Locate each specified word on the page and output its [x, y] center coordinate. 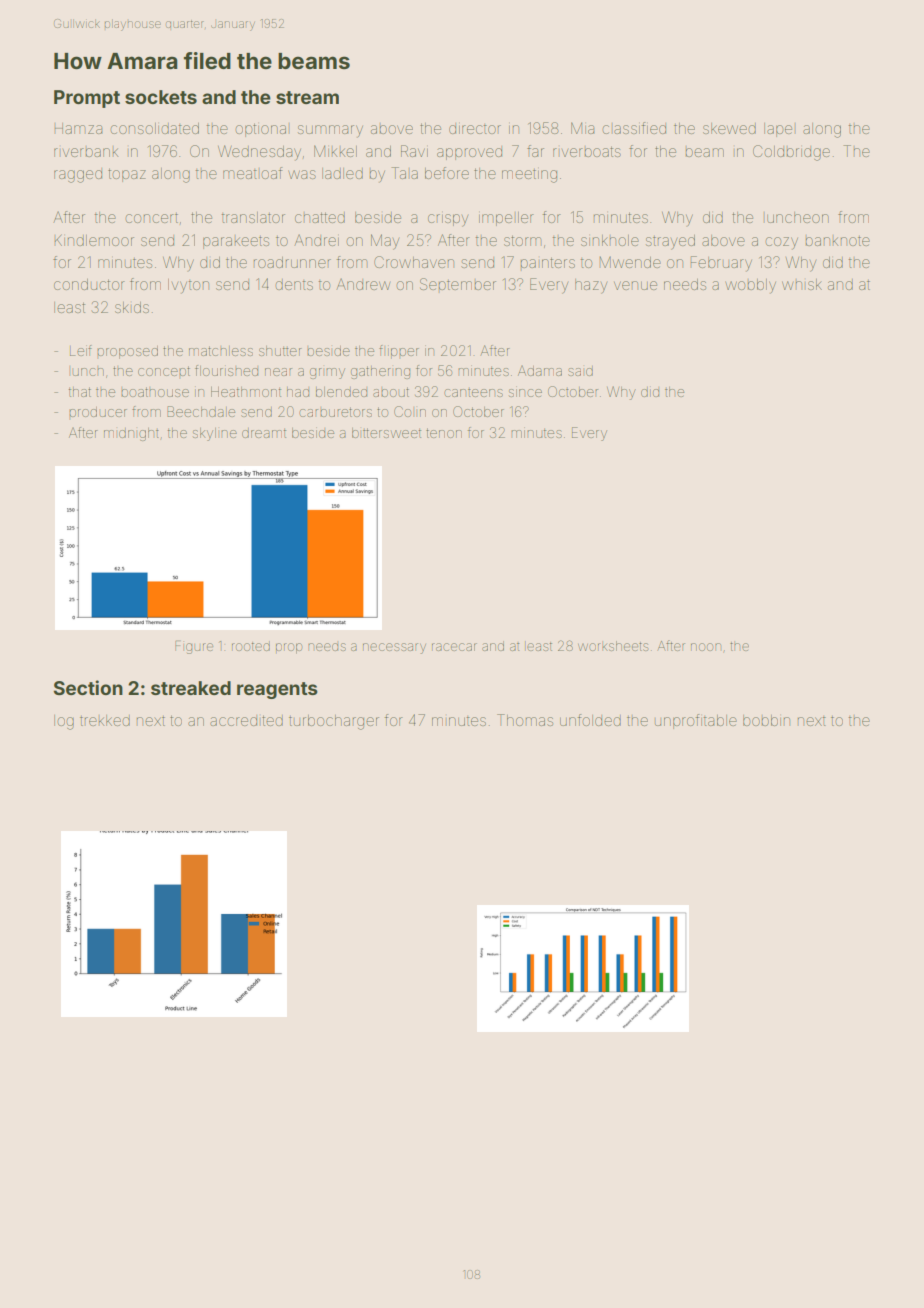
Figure [194, 647]
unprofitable [696, 721]
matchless [221, 351]
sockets [161, 97]
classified [634, 128]
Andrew [363, 284]
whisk [802, 284]
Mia [582, 128]
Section [88, 687]
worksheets [613, 646]
